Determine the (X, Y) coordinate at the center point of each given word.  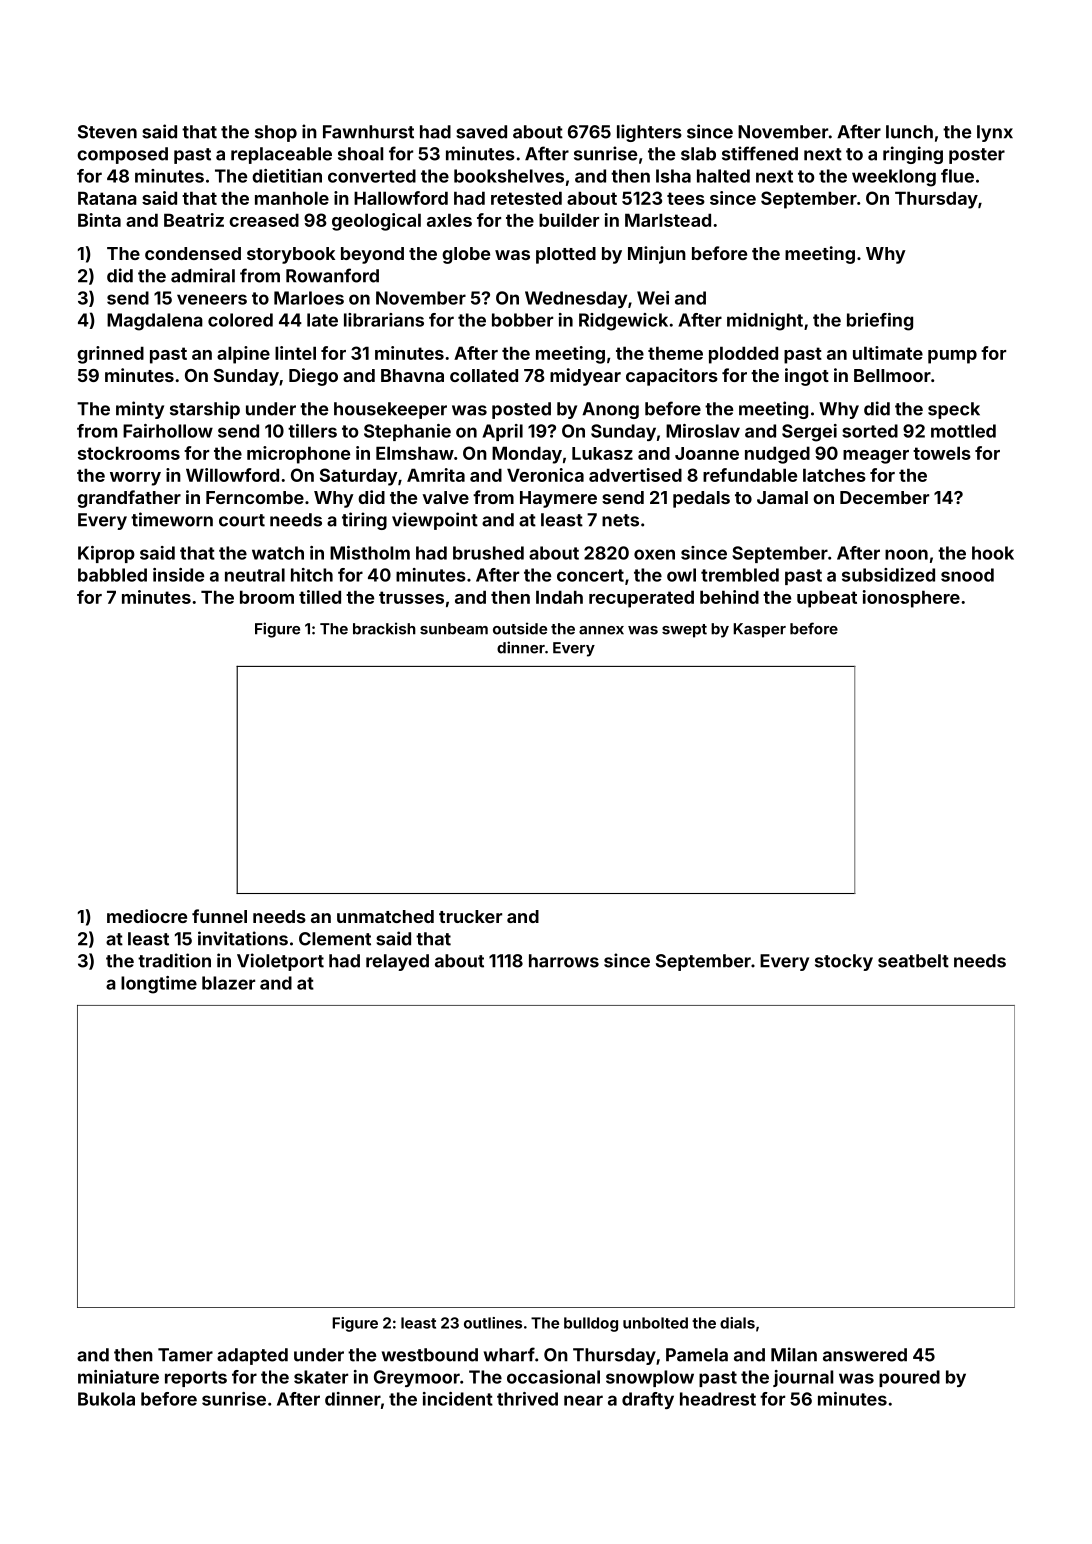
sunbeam (454, 629)
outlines (493, 1323)
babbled (112, 575)
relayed (397, 962)
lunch (909, 132)
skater (321, 1377)
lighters (649, 133)
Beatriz (194, 220)
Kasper (759, 630)
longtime (159, 985)
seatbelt (913, 961)
